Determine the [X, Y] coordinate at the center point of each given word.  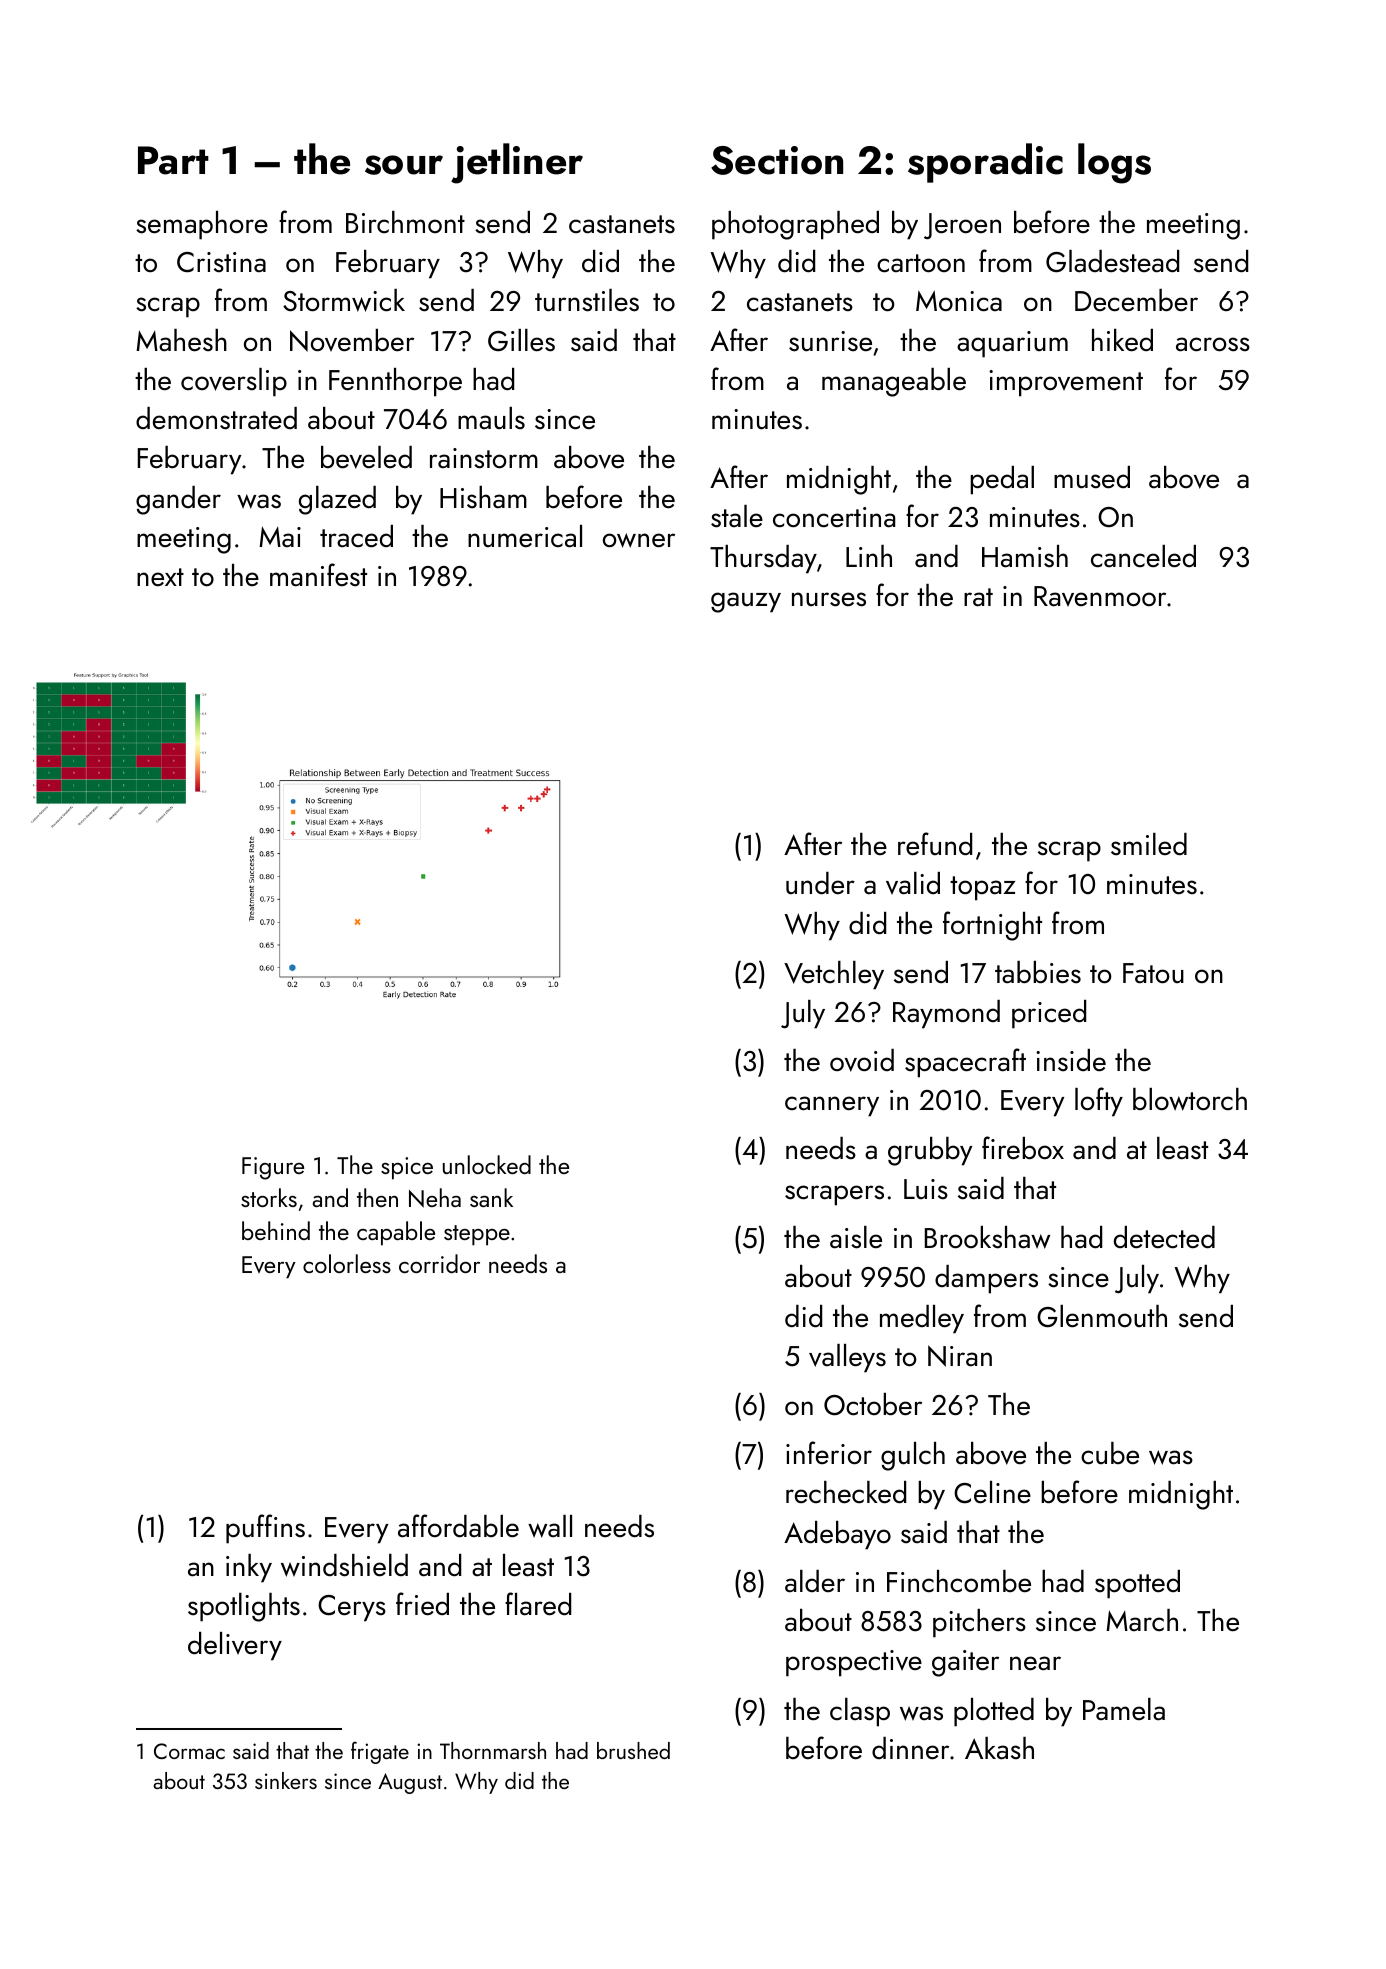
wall [550, 1526]
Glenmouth [1102, 1316]
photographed [795, 225]
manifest [318, 575]
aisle [856, 1237]
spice [407, 1168]
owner [639, 540]
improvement [1066, 383]
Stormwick [344, 300]
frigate [380, 1753]
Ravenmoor [1100, 596]
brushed [633, 1750]
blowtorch [1190, 1099]
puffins [265, 1529]
